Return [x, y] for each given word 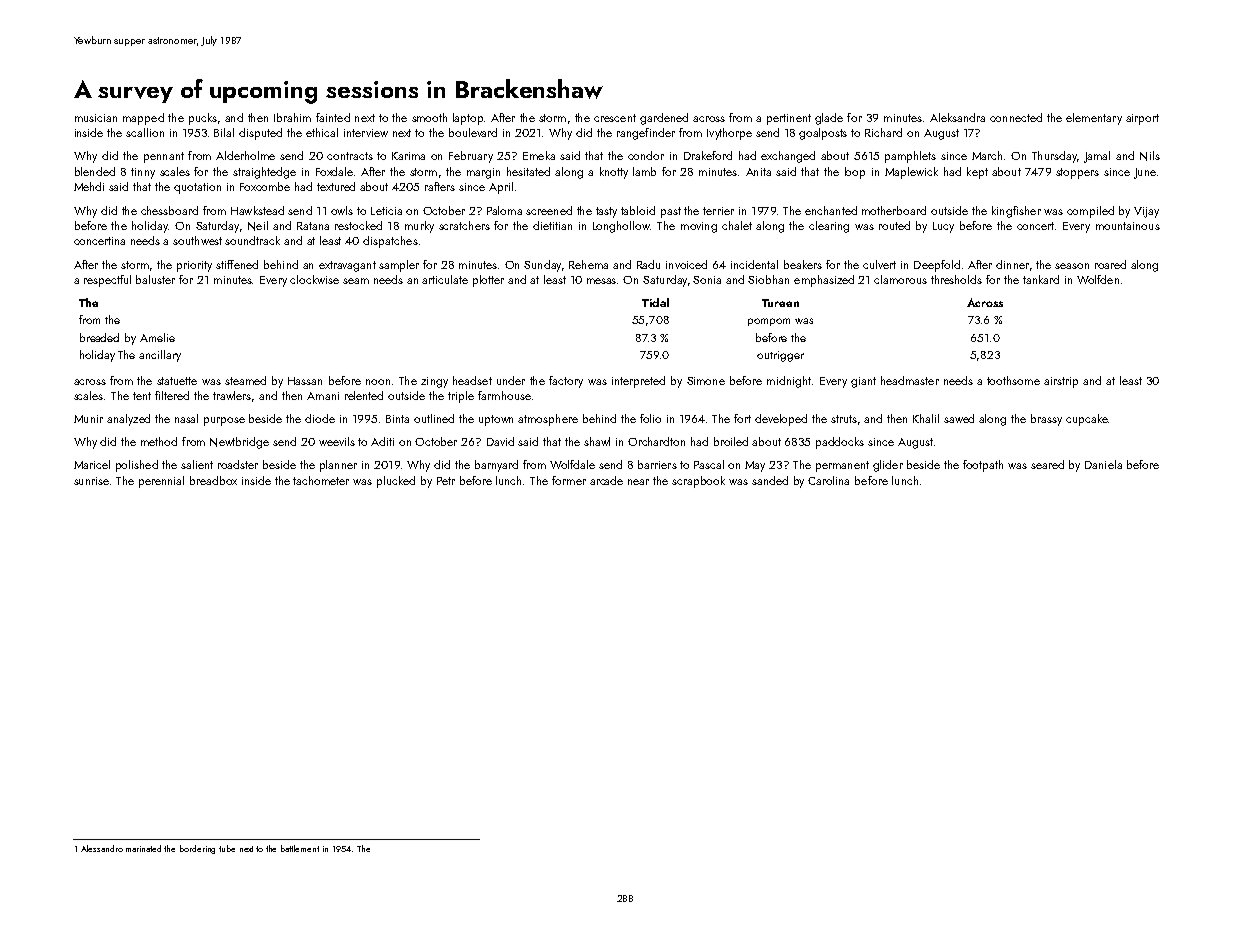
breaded [99, 337]
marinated [143, 848]
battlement [300, 848]
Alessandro [102, 848]
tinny [143, 173]
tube [227, 848]
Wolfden [1098, 279]
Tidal [655, 302]
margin [483, 173]
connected [1016, 117]
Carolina [828, 480]
